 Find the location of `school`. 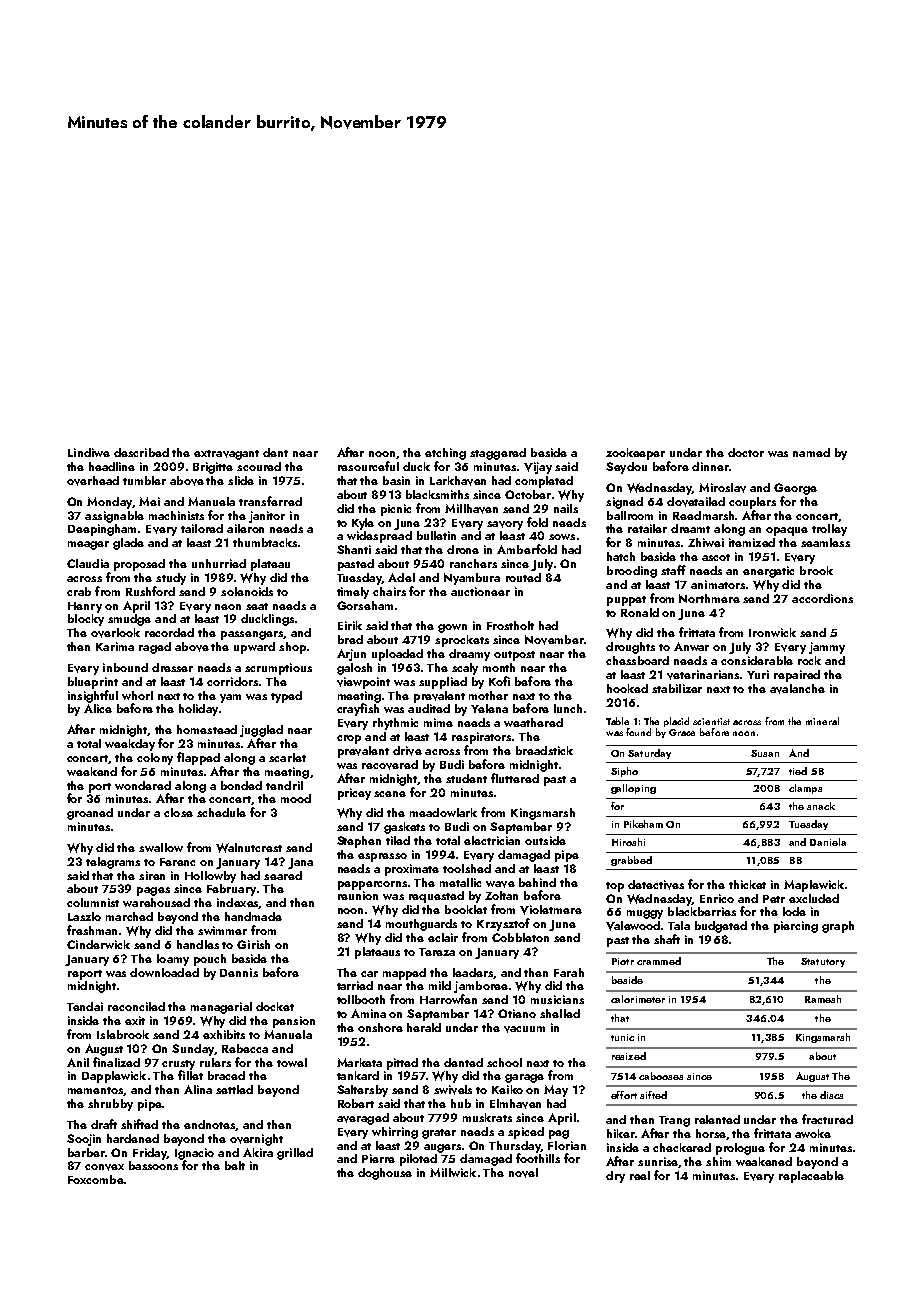

school is located at coordinates (504, 1062).
